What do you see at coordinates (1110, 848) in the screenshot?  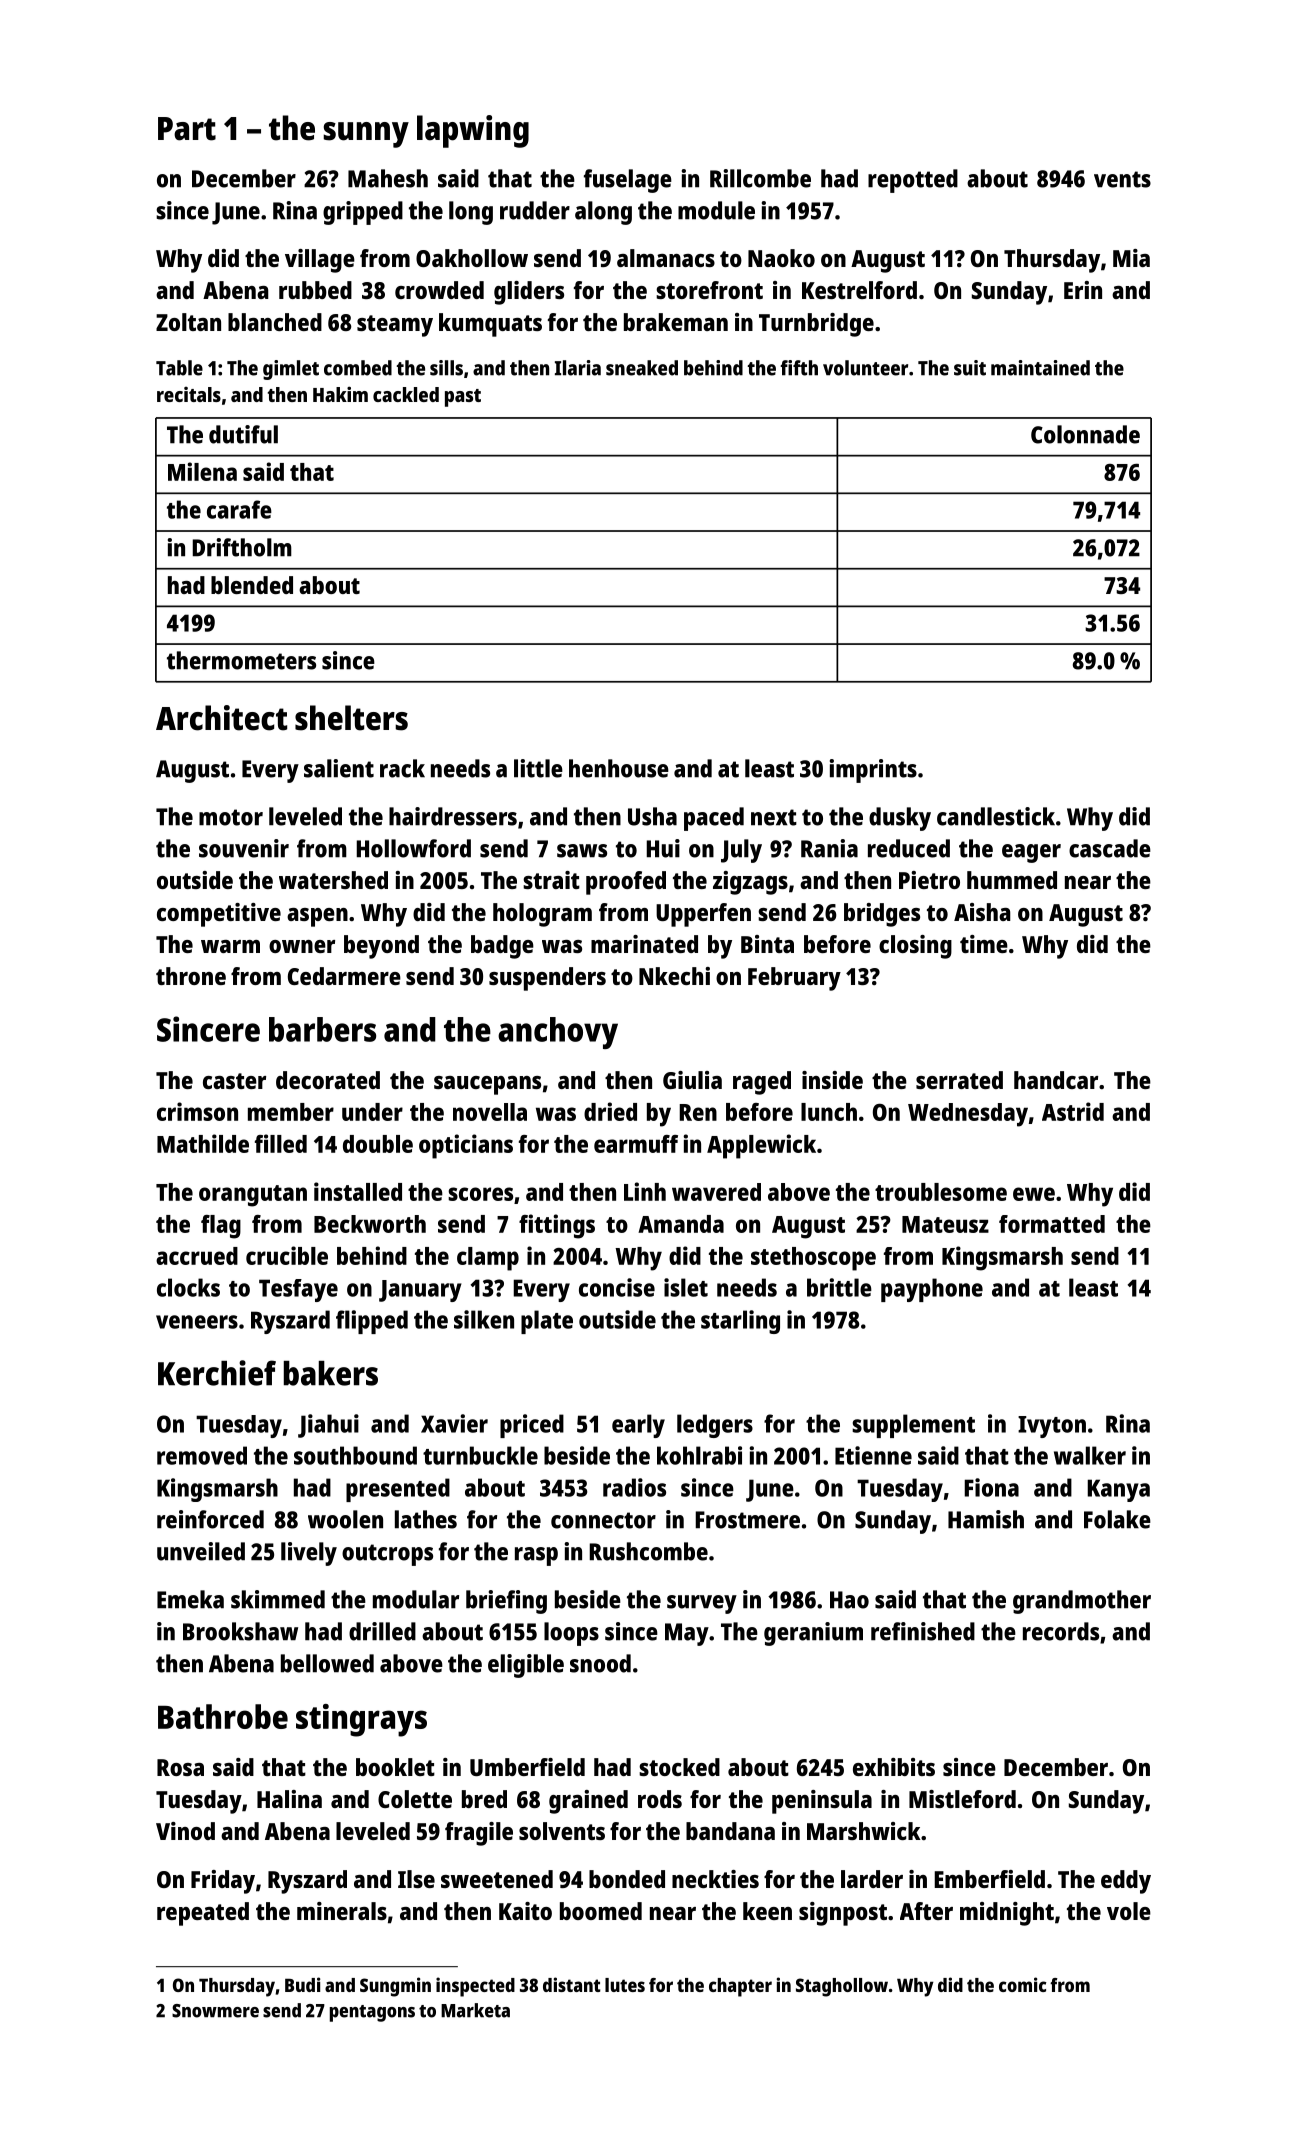 I see `cascade` at bounding box center [1110, 848].
